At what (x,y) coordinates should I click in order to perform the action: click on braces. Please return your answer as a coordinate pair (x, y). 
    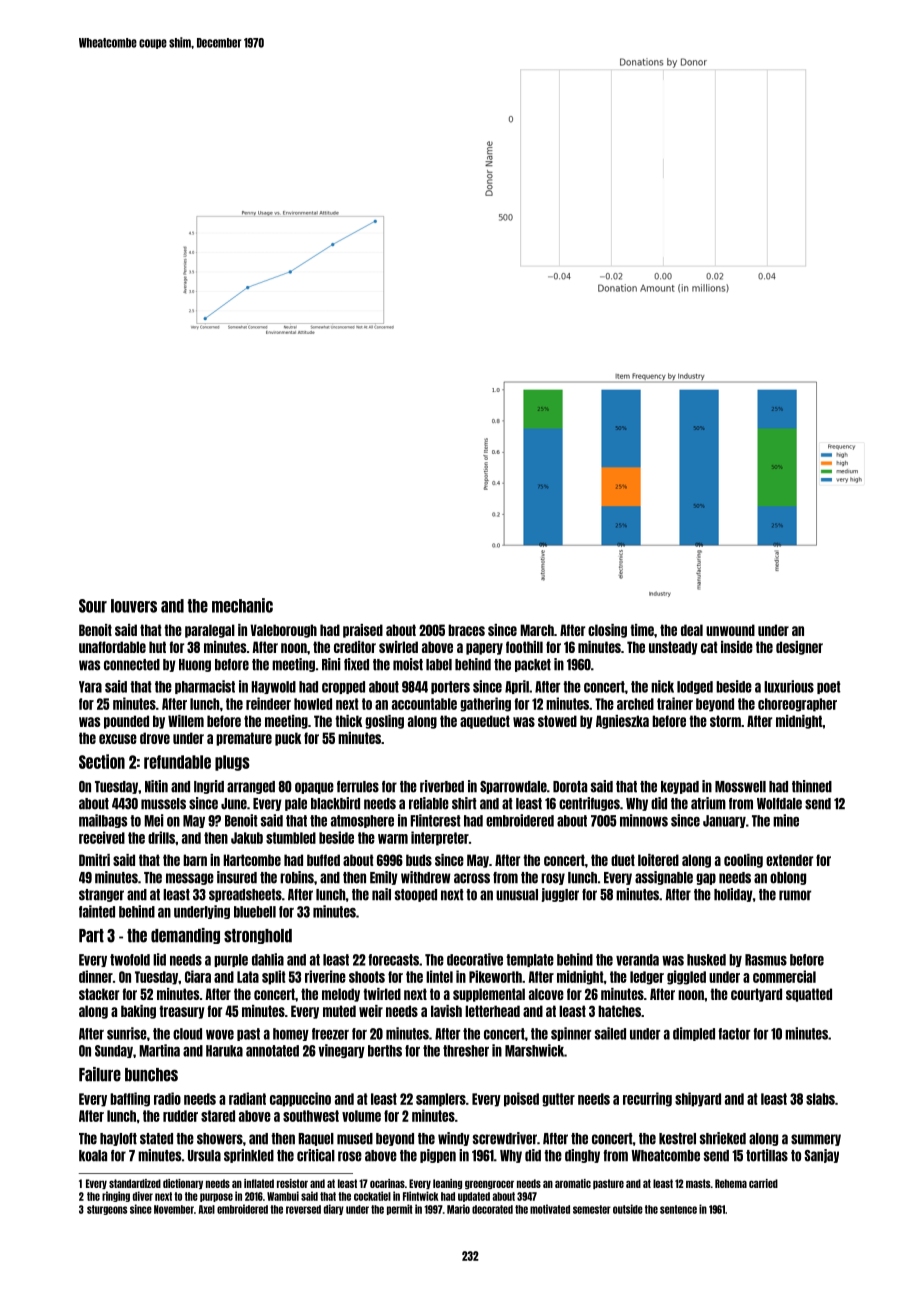
    Looking at the image, I should click on (466, 630).
